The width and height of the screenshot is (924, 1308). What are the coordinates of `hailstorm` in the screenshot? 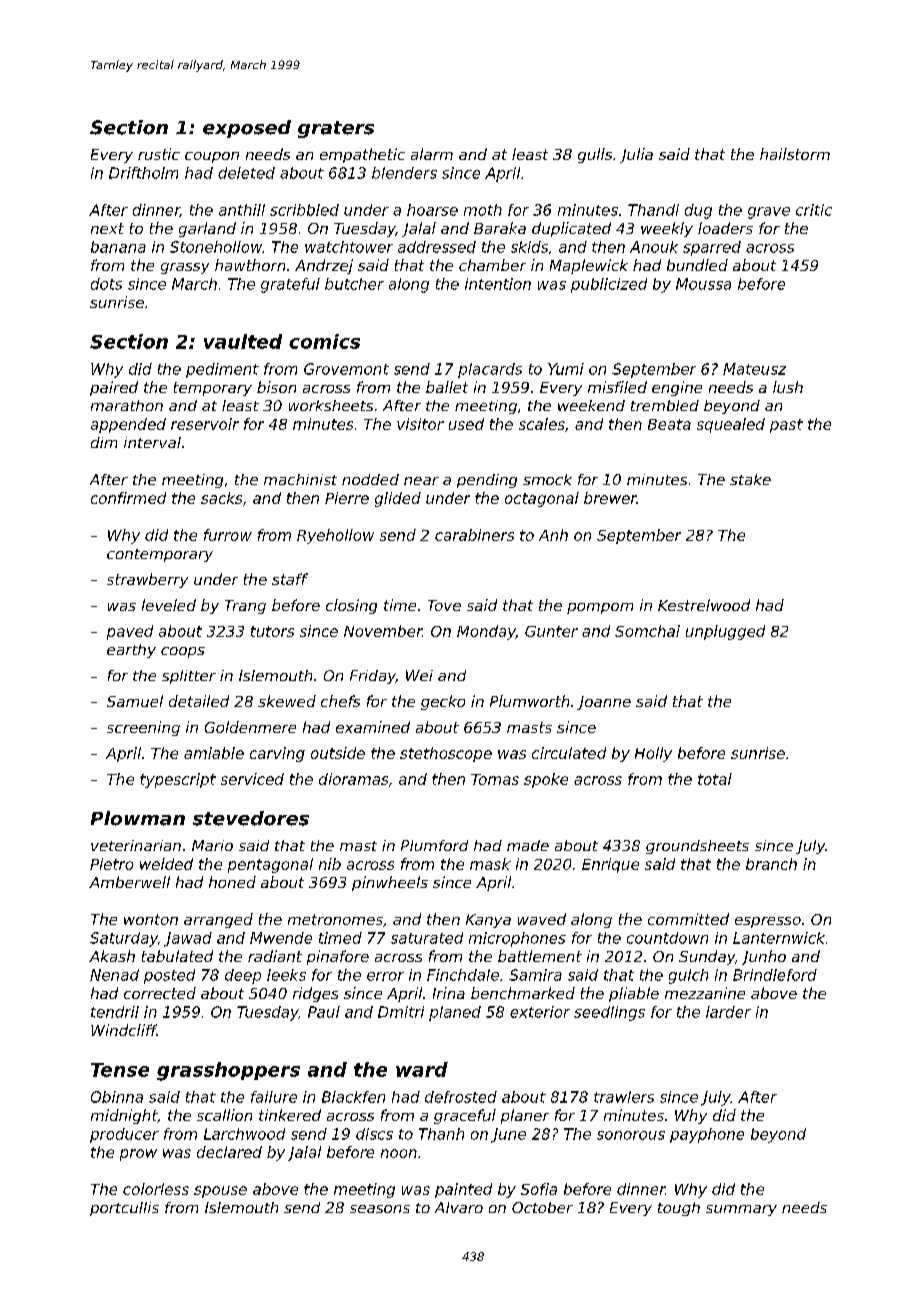 It's located at (795, 154).
